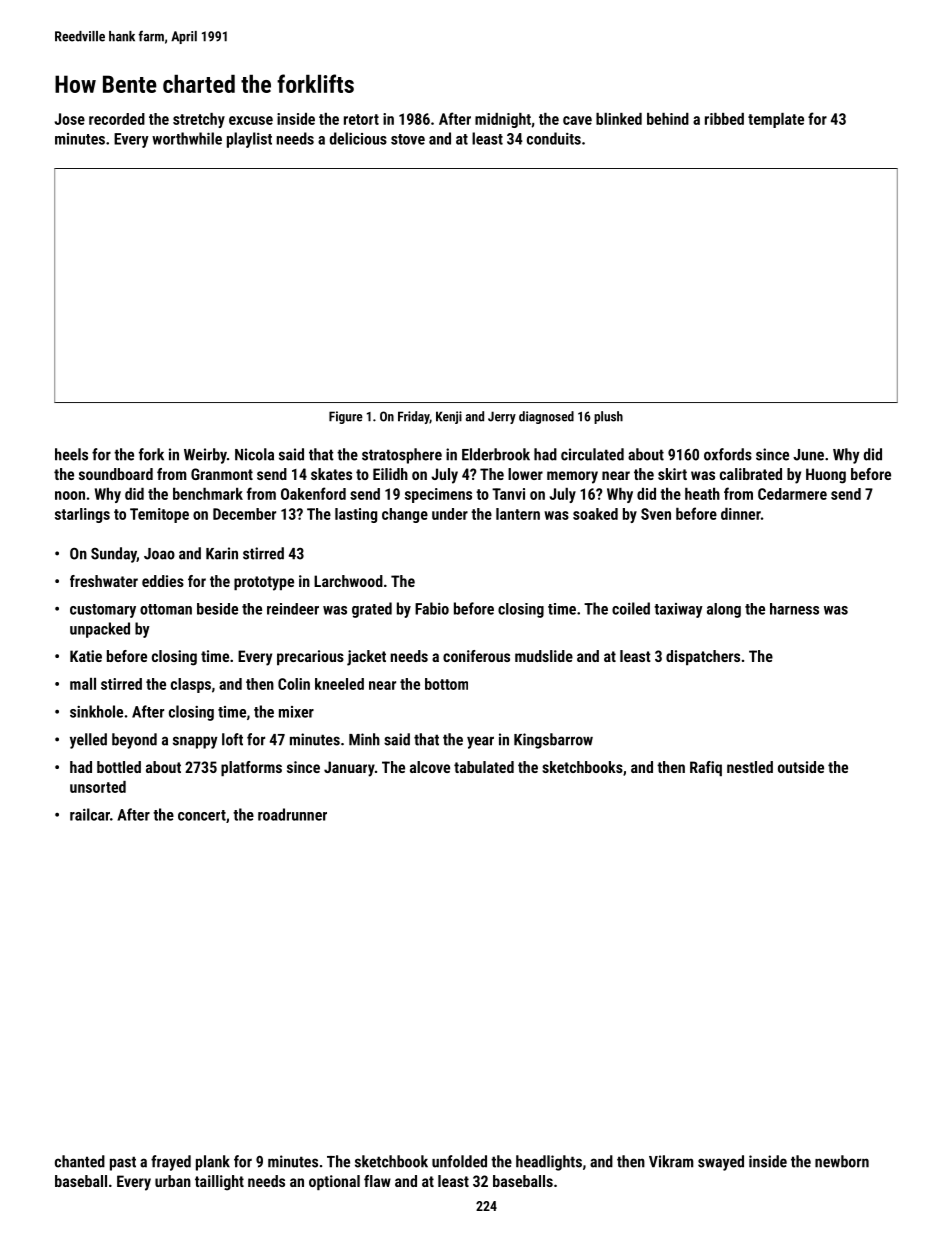  I want to click on coiled, so click(631, 608).
